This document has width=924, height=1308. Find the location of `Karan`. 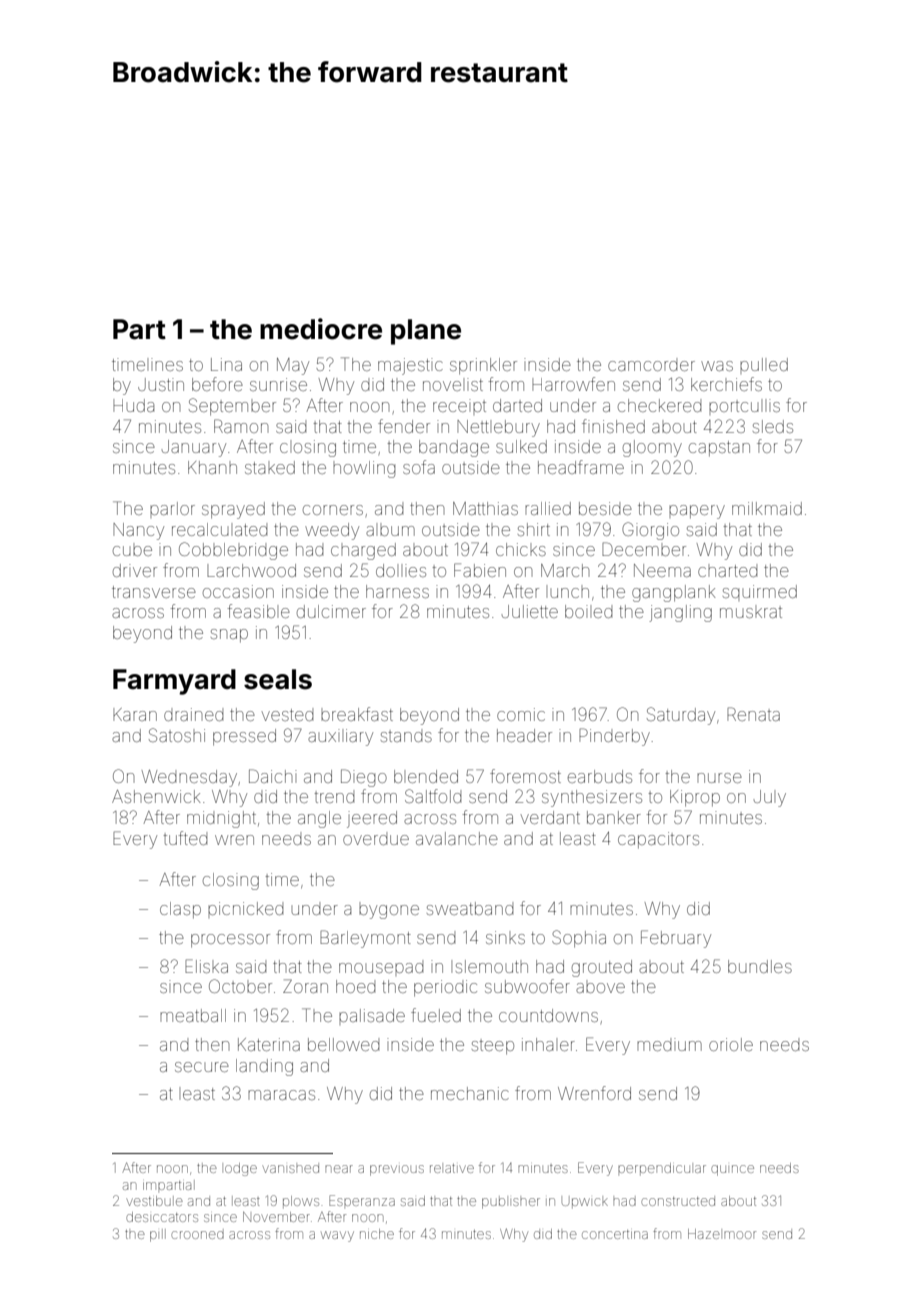

Karan is located at coordinates (135, 714).
